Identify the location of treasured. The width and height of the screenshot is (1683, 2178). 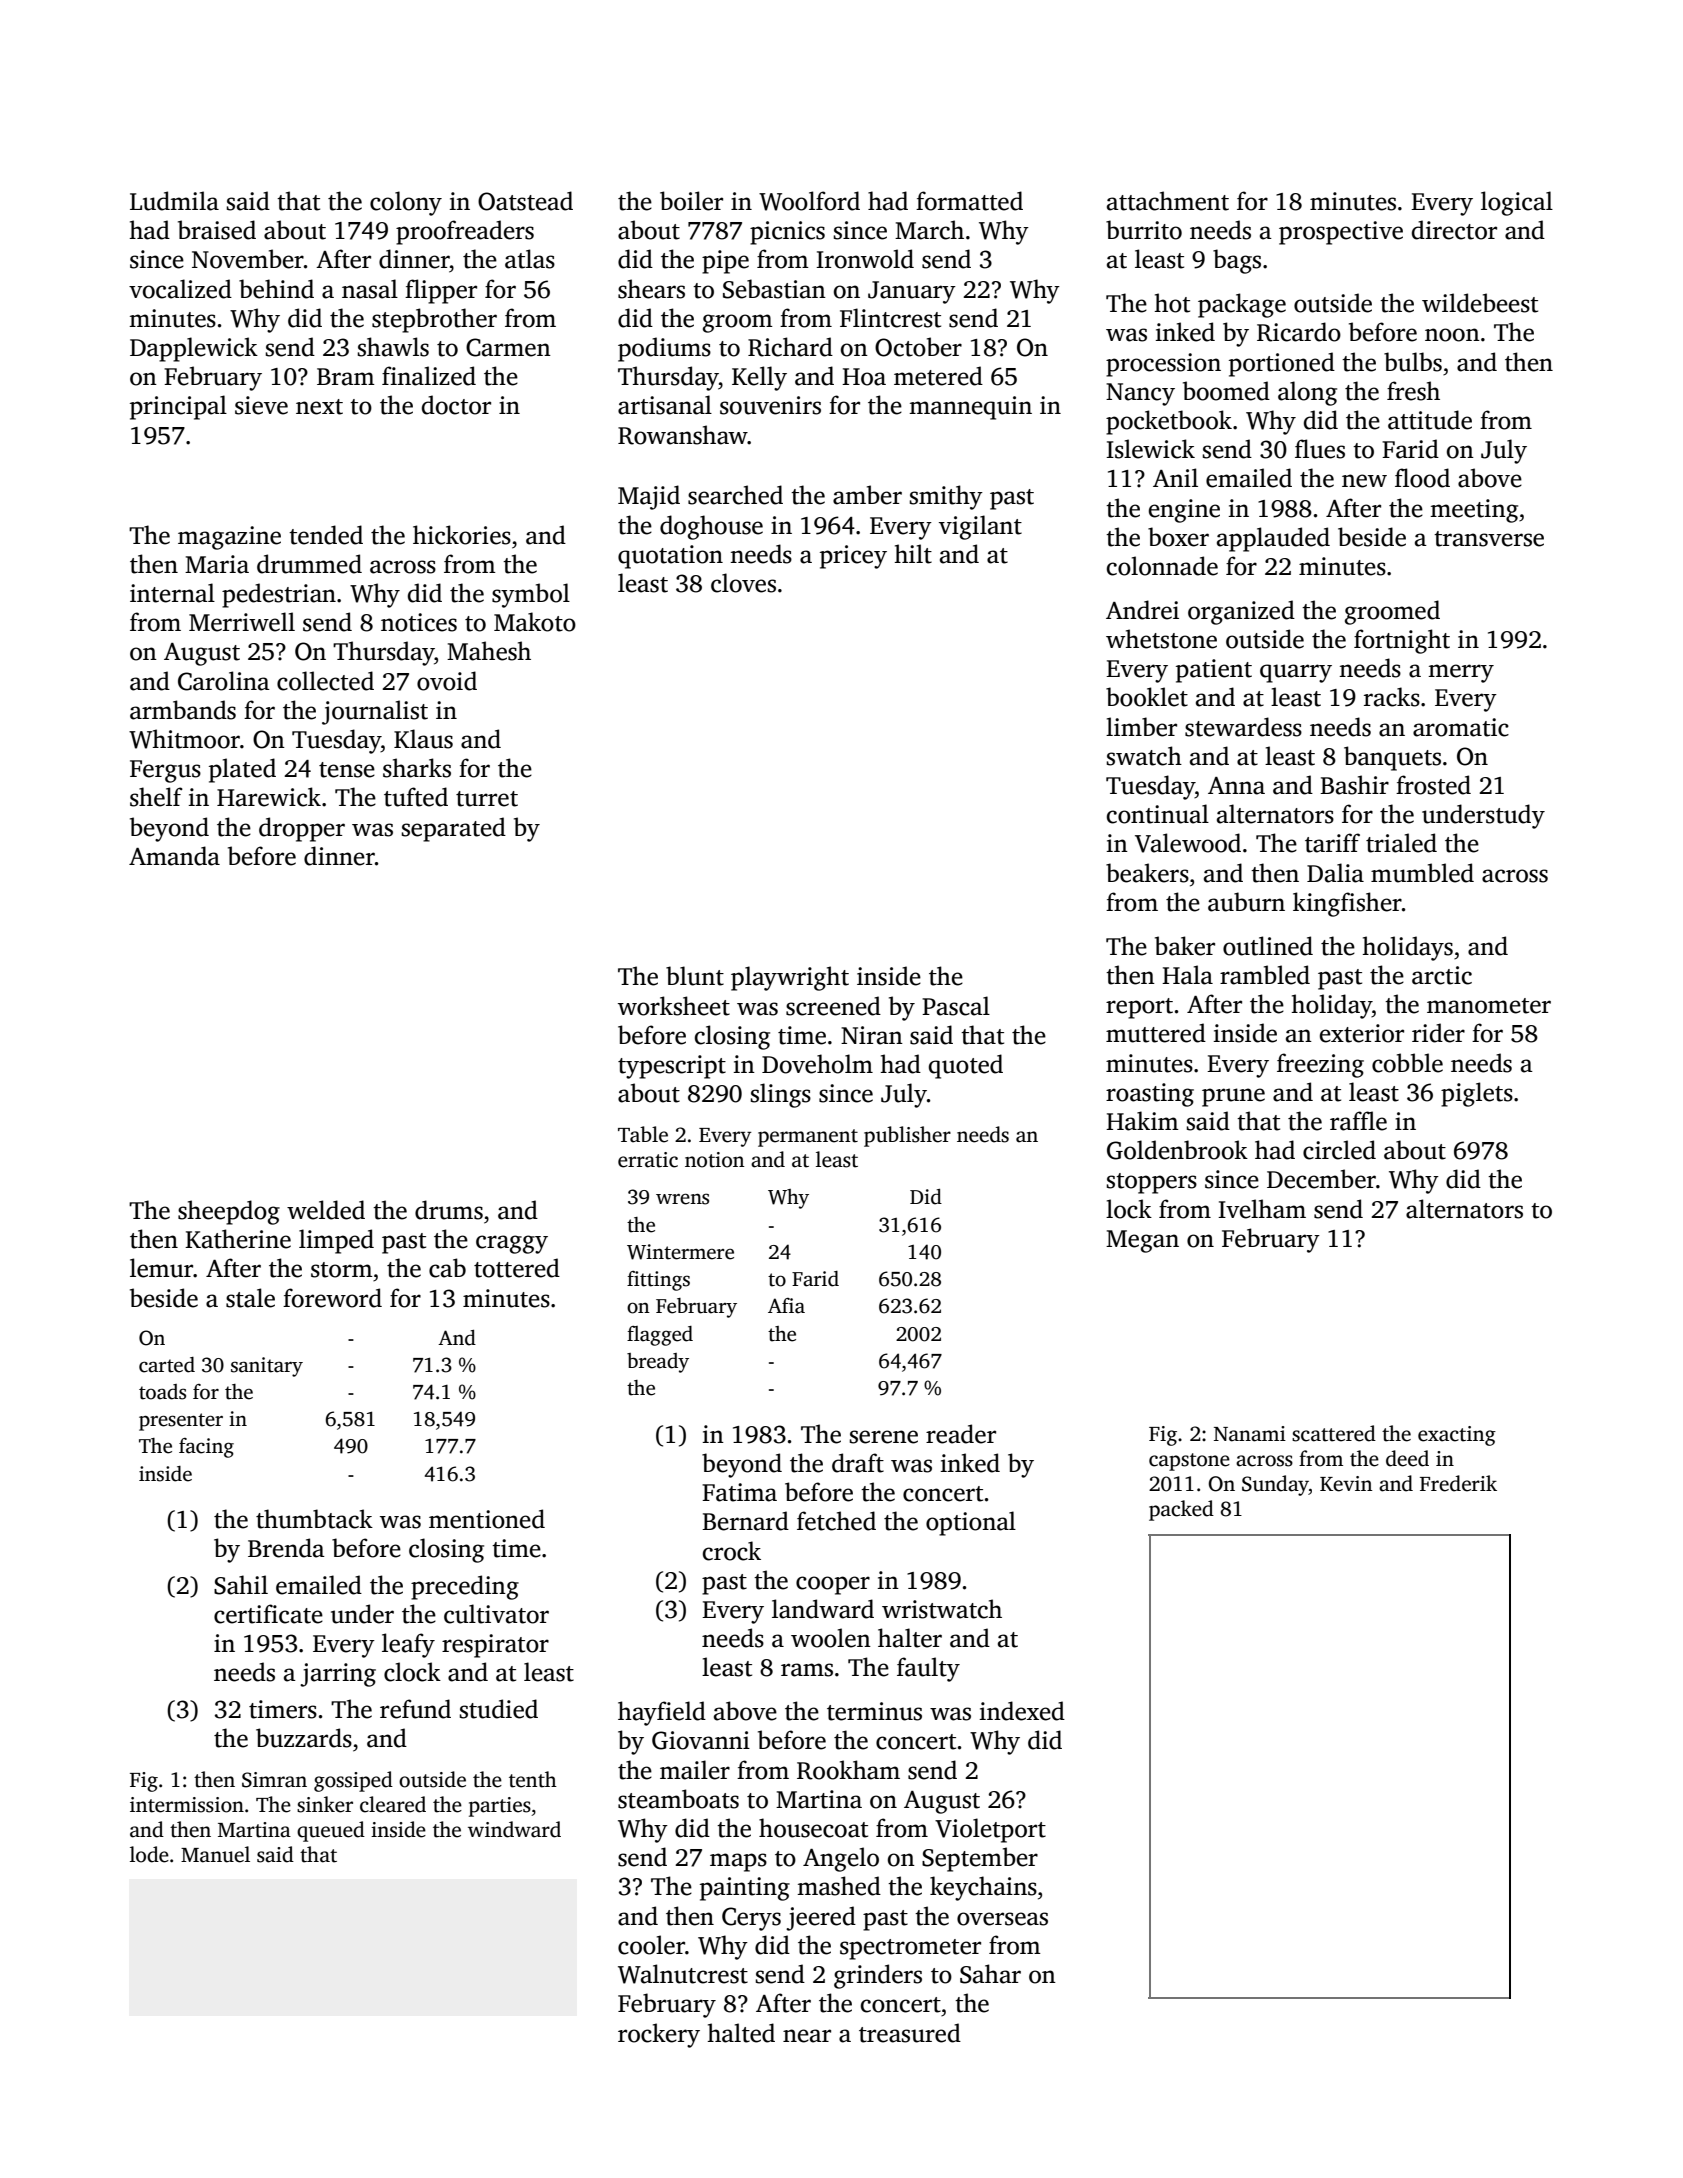
(910, 2033).
